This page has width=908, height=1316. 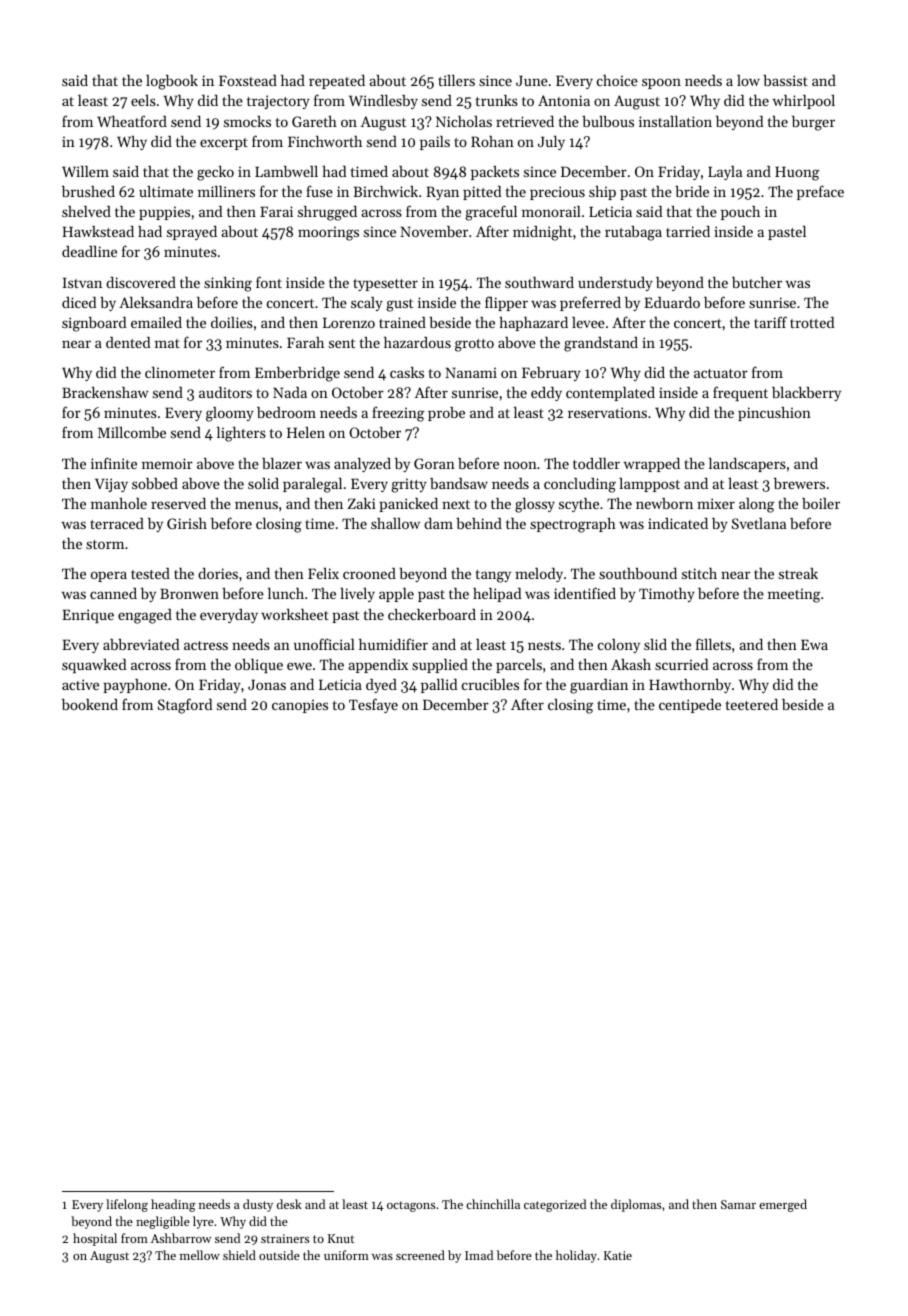 What do you see at coordinates (752, 704) in the page?
I see `teetered` at bounding box center [752, 704].
